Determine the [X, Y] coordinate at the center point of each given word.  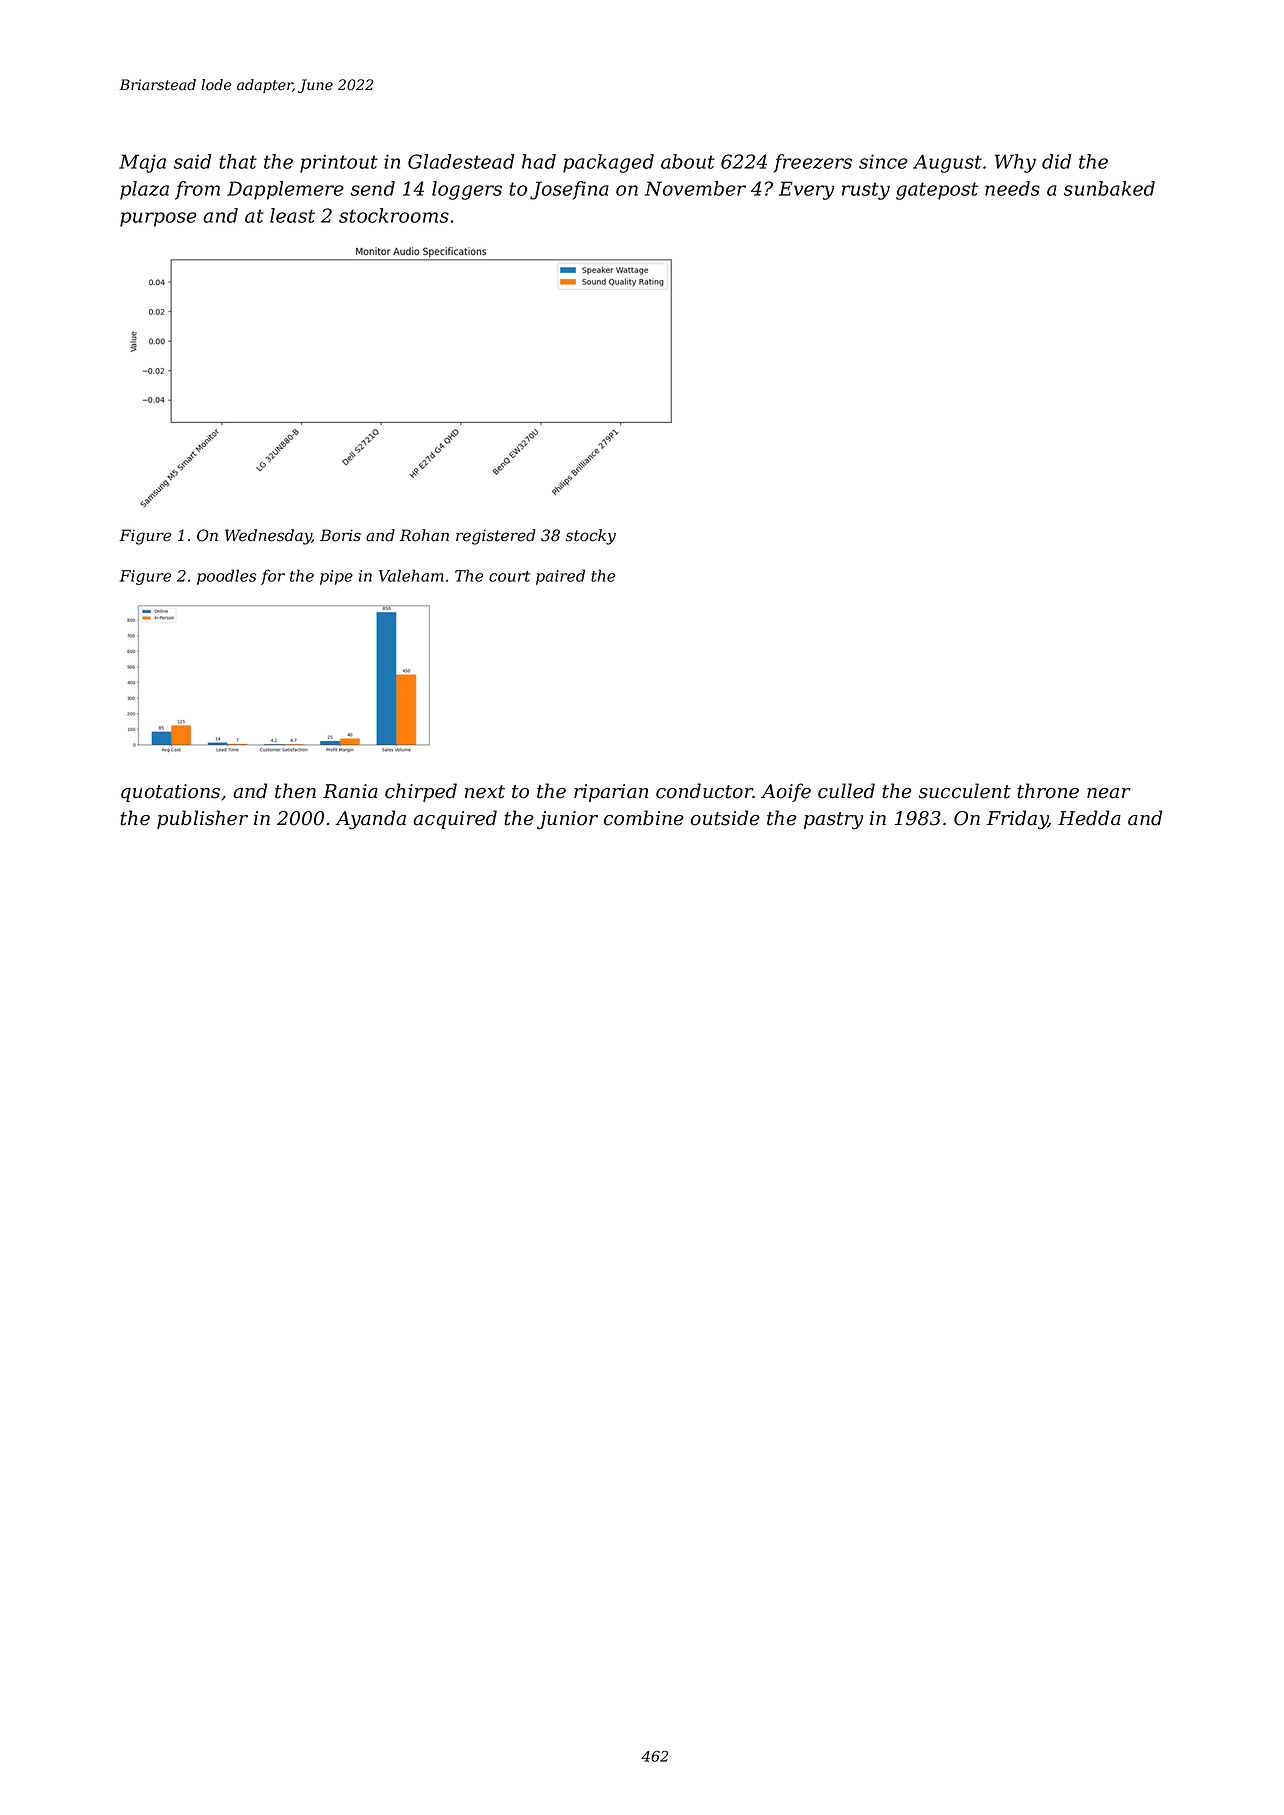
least [292, 215]
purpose [158, 219]
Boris [340, 535]
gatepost [937, 191]
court [509, 576]
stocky [591, 537]
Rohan [424, 535]
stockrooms [394, 215]
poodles [226, 577]
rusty [866, 191]
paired [560, 577]
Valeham [411, 575]
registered [496, 537]
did [1056, 161]
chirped [421, 792]
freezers [812, 163]
